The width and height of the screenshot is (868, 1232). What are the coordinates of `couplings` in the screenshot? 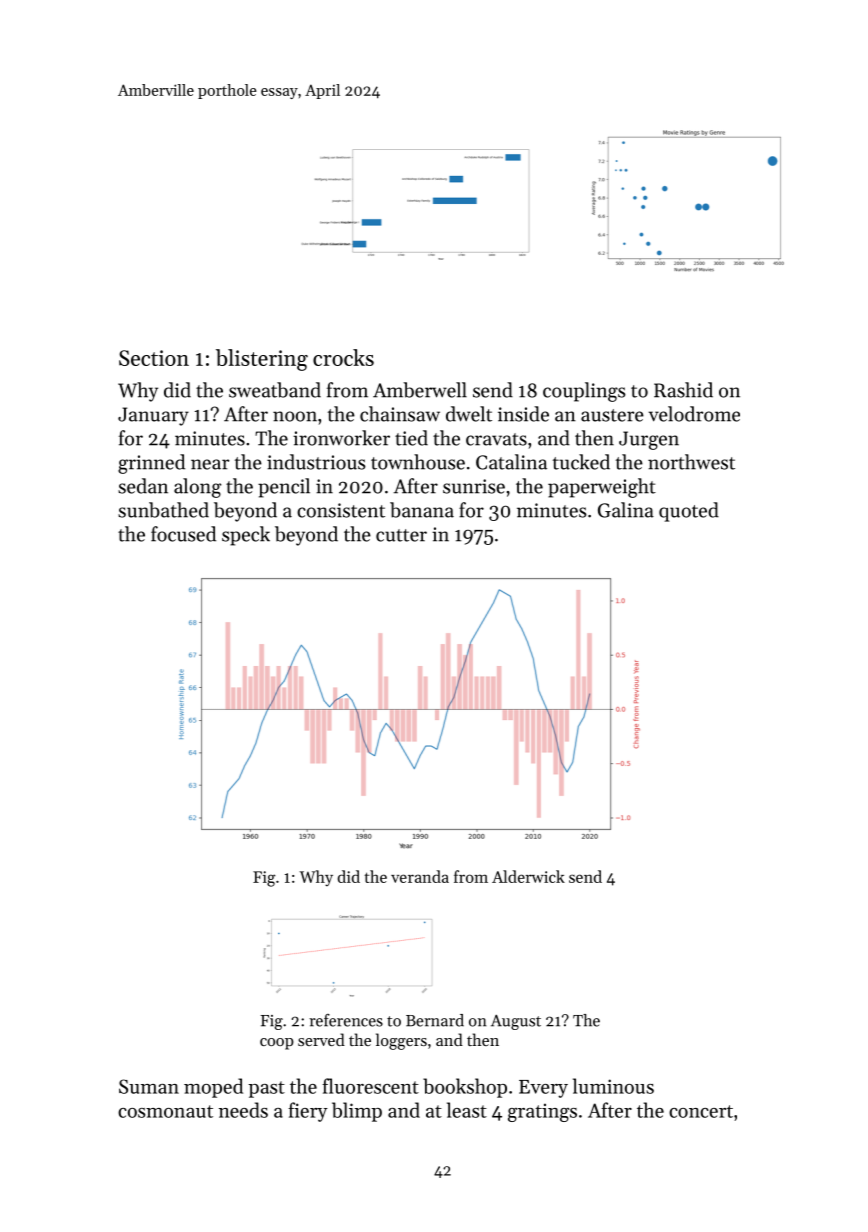 It's located at (584, 392).
